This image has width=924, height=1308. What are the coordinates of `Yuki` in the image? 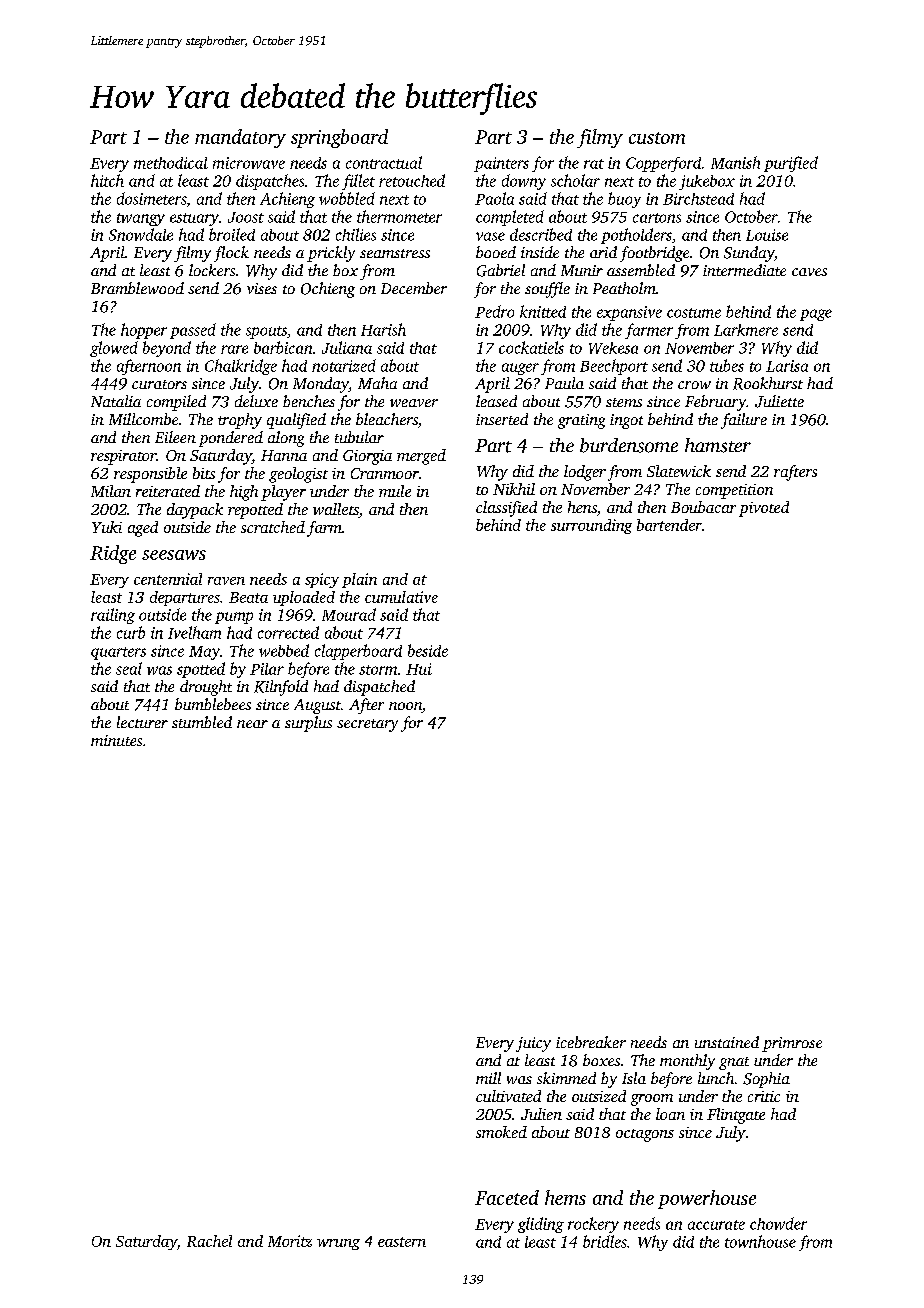 It's located at (107, 527).
